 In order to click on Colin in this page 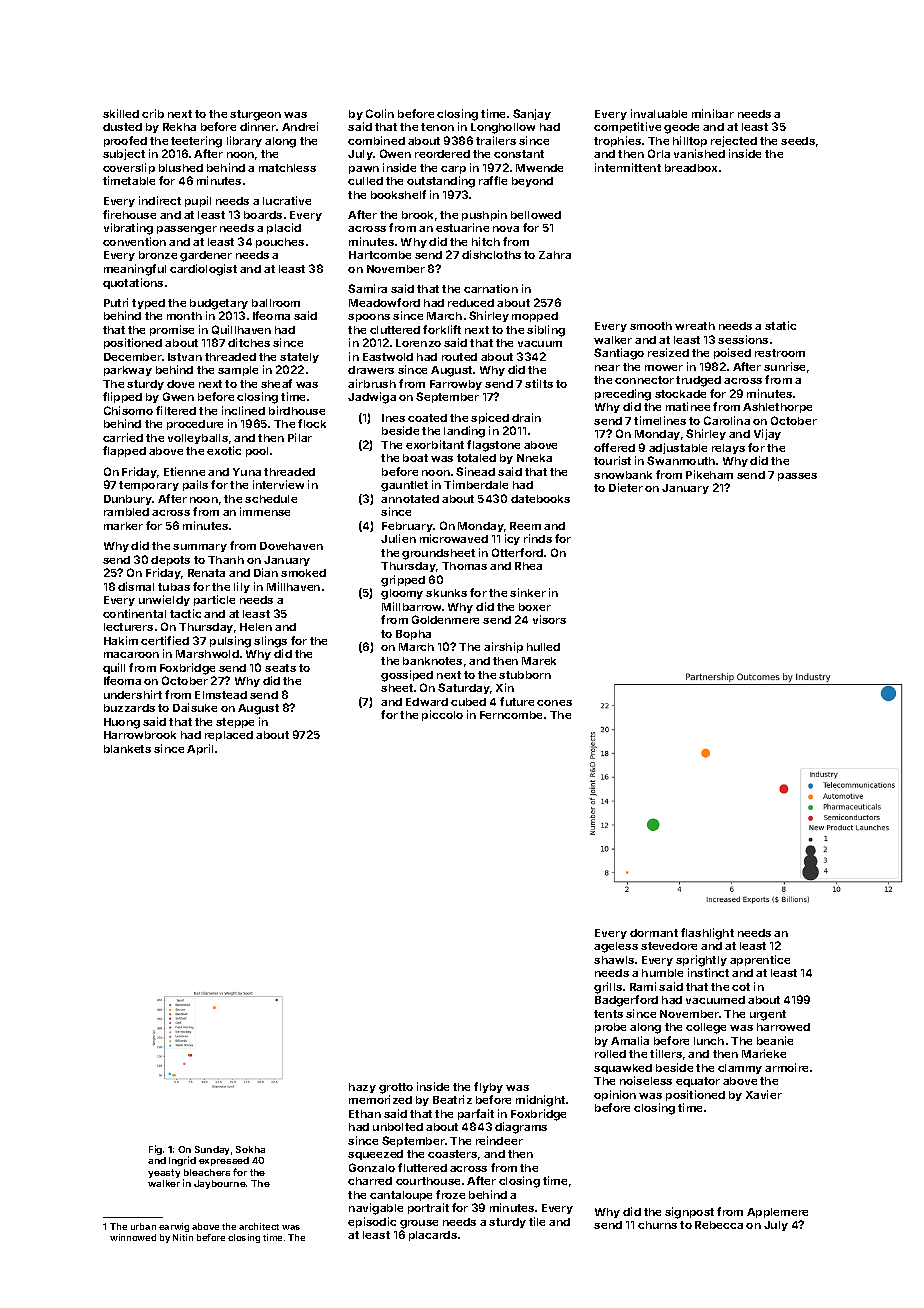, I will do `click(380, 113)`.
